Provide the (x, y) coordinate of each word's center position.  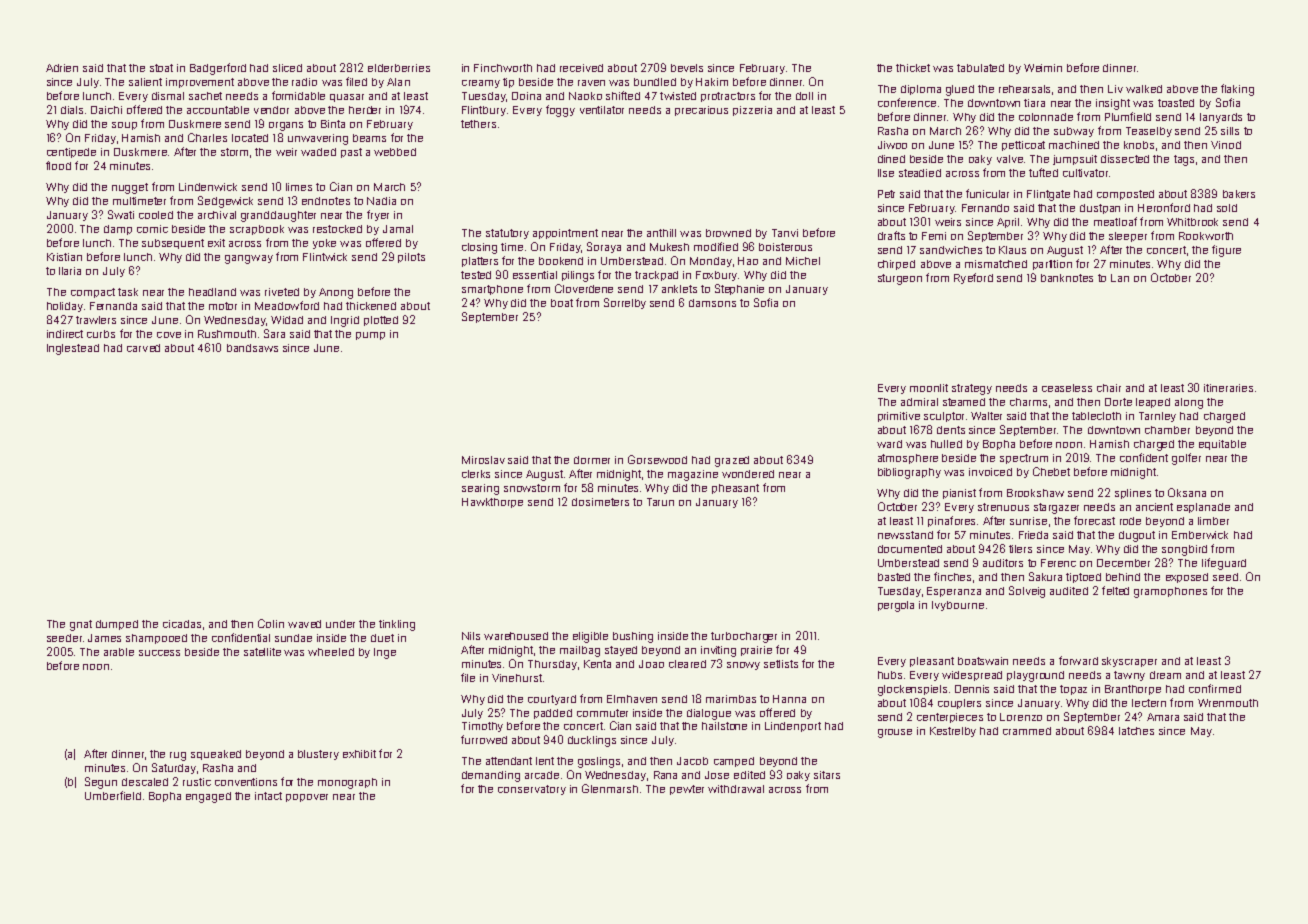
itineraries (1228, 388)
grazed (732, 461)
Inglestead (73, 349)
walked (1144, 89)
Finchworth (503, 68)
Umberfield (113, 795)
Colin (271, 623)
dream (1165, 675)
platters (480, 262)
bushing (633, 637)
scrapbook (257, 230)
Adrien (62, 68)
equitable (1222, 445)
